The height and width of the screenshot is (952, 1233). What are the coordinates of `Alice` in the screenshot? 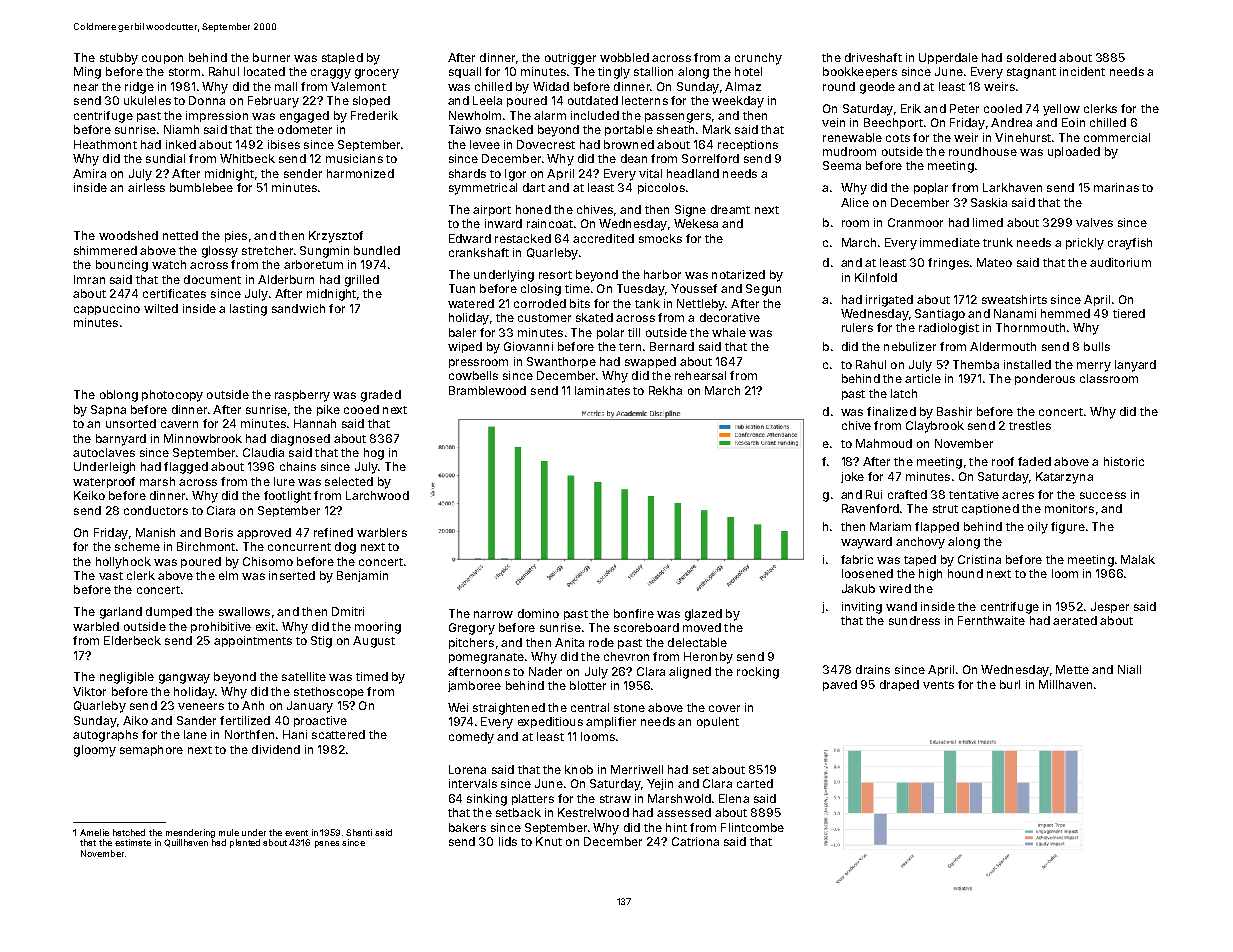 It's located at (855, 202).
